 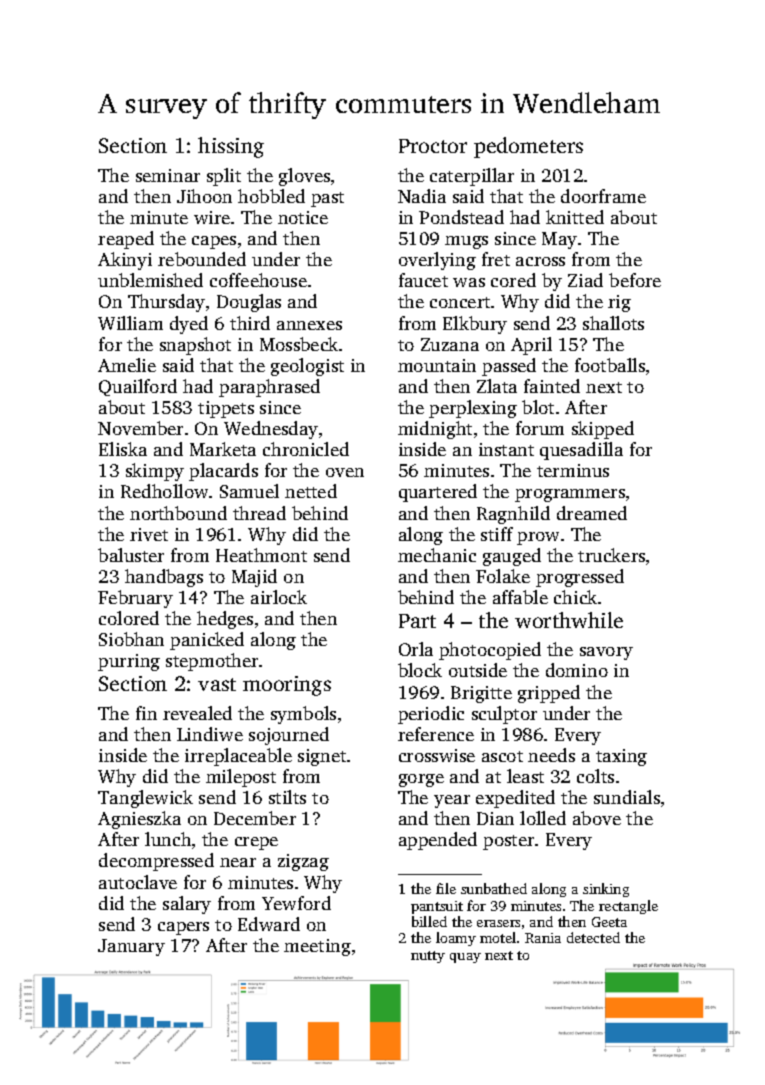 I want to click on annexes, so click(x=309, y=325).
